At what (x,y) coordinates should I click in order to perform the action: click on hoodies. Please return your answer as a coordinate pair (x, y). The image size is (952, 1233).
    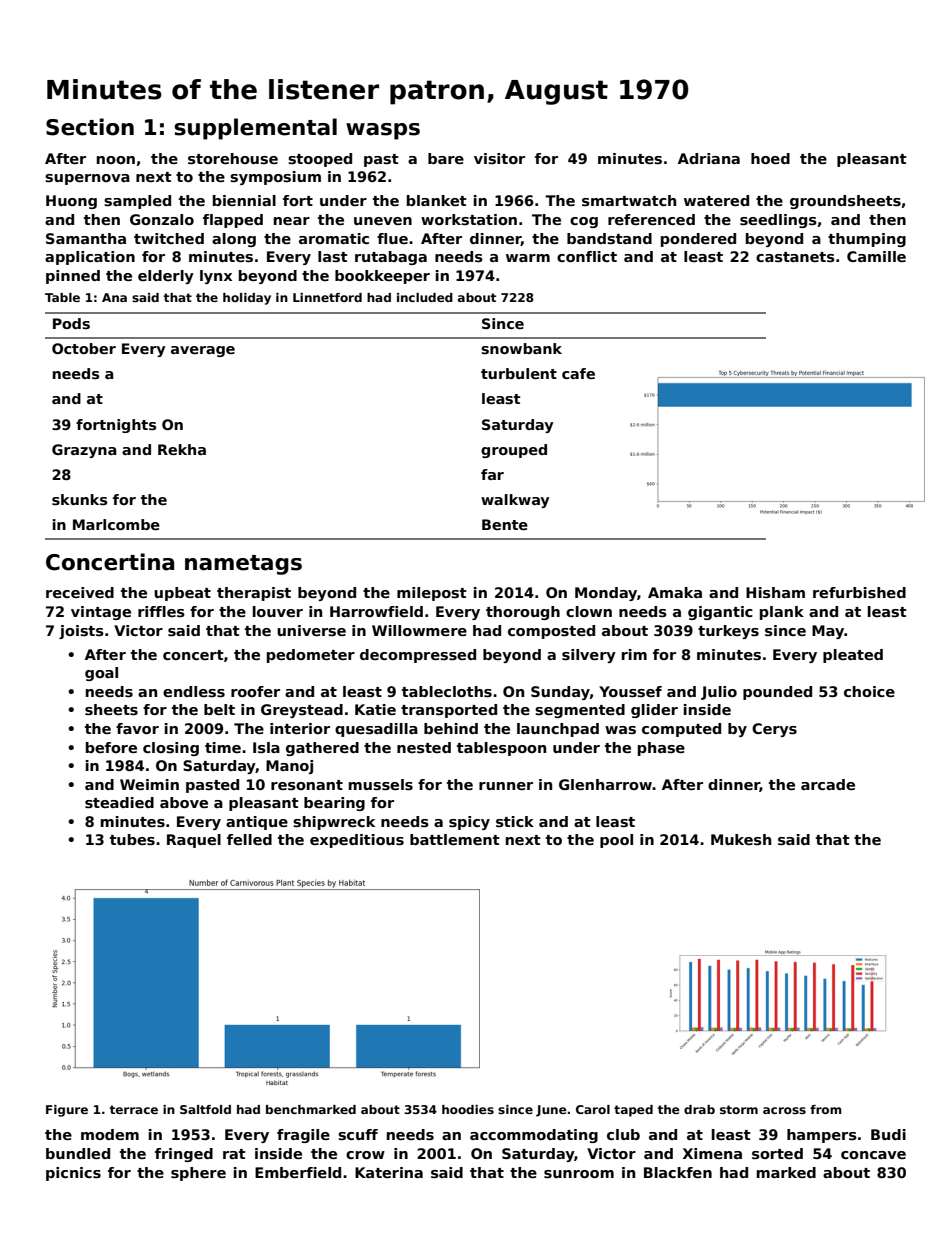
    Looking at the image, I should click on (468, 1109).
